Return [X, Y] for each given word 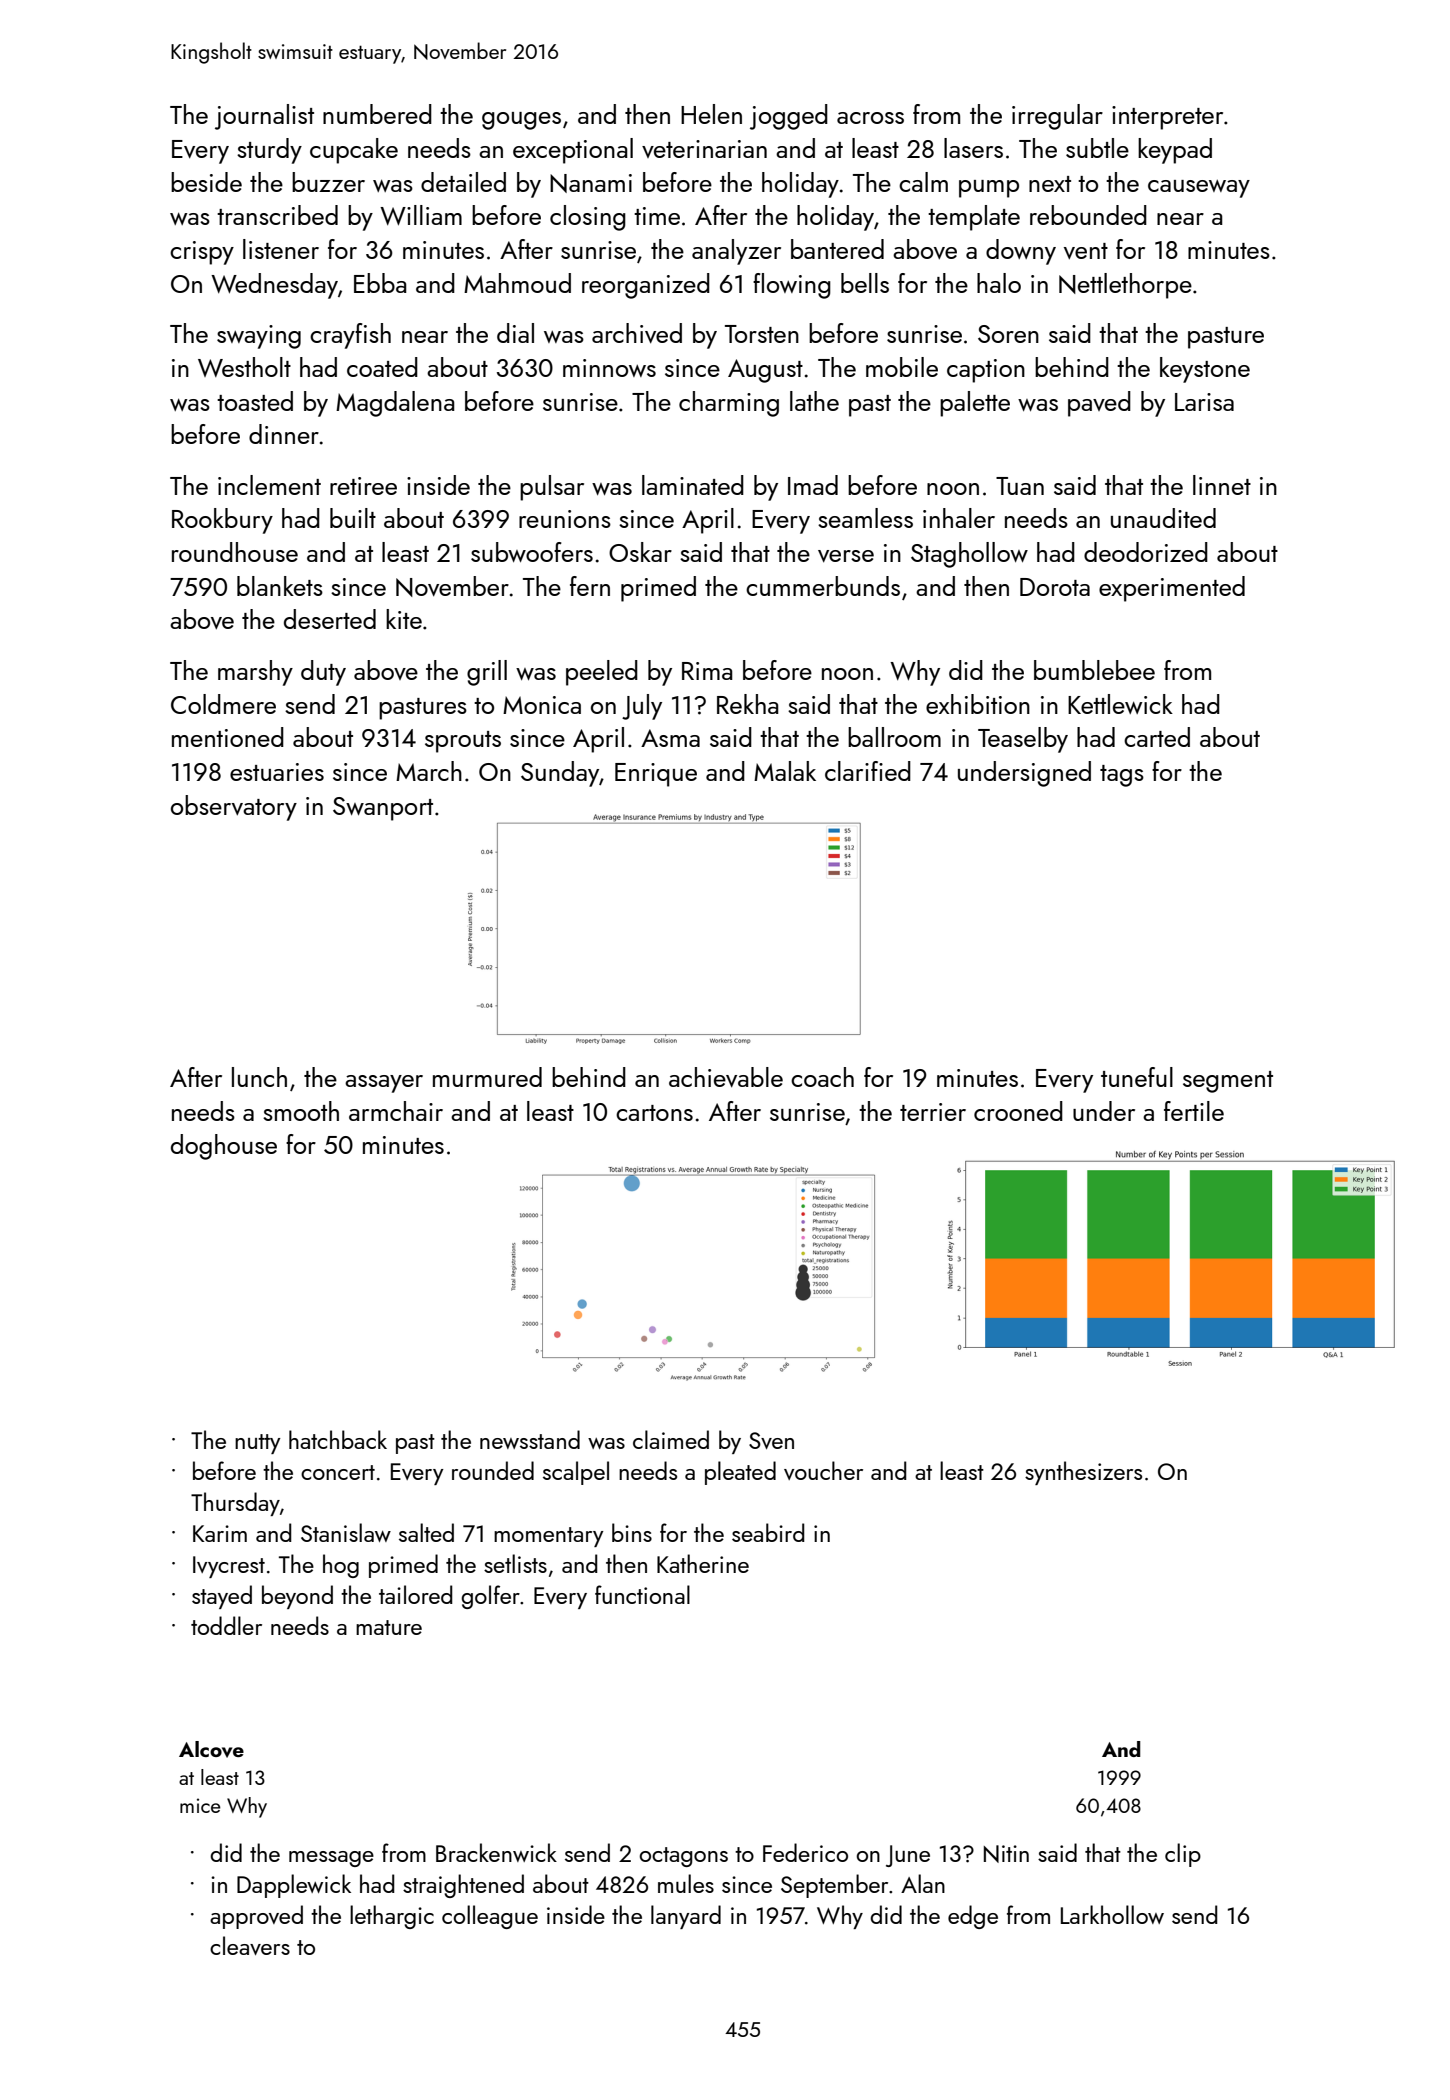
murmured [487, 1077]
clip [1183, 1855]
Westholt [244, 367]
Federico [805, 1852]
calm [923, 182]
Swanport [383, 809]
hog [341, 1566]
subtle [1097, 148]
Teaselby [1023, 740]
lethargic [392, 1917]
